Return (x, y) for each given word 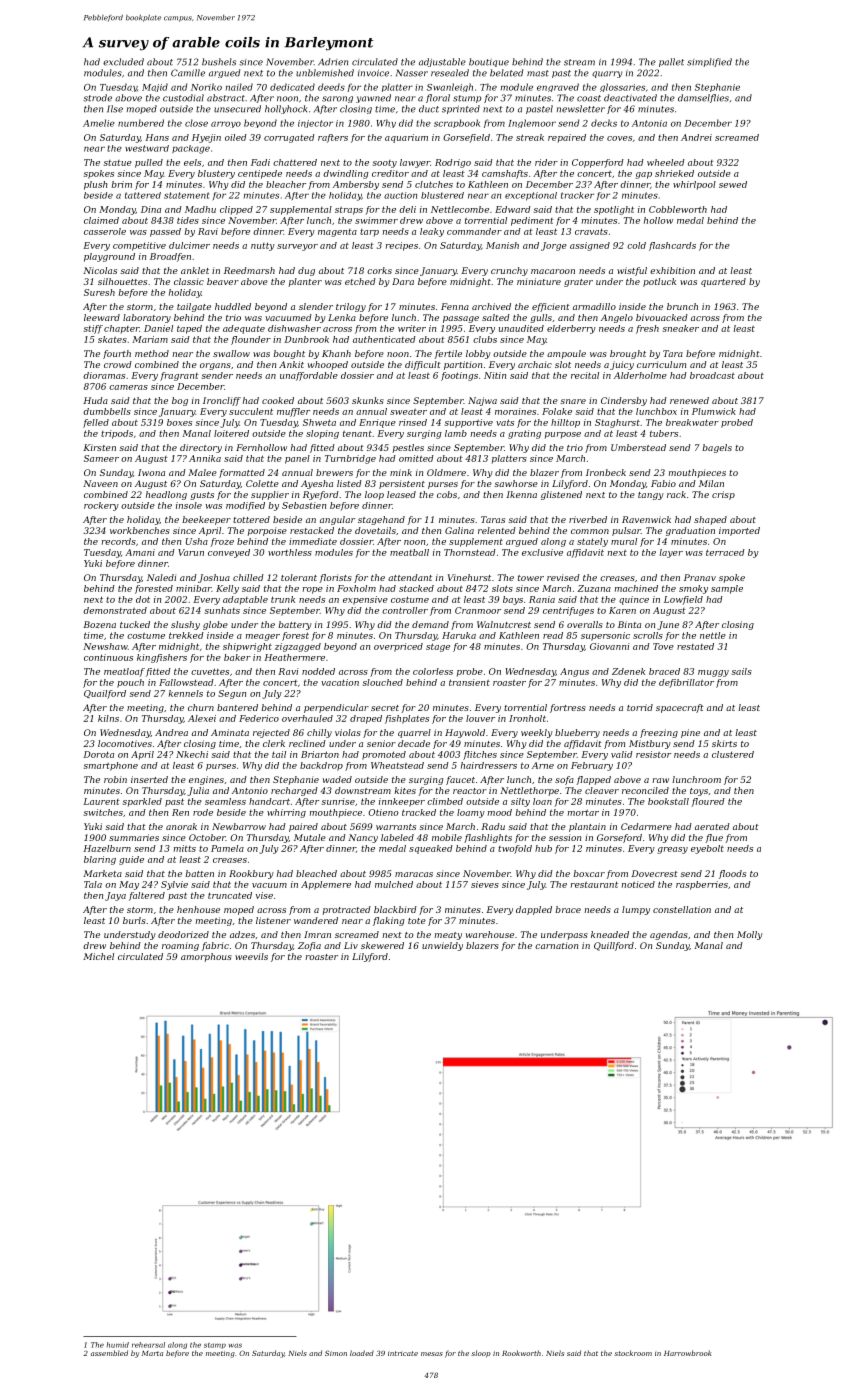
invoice (373, 73)
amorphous (206, 957)
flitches (480, 755)
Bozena (99, 624)
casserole (105, 231)
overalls (585, 624)
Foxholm (356, 588)
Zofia (309, 946)
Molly (749, 935)
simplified (709, 62)
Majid (155, 87)
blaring (100, 860)
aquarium (406, 138)
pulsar (626, 531)
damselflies (703, 98)
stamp (215, 1346)
